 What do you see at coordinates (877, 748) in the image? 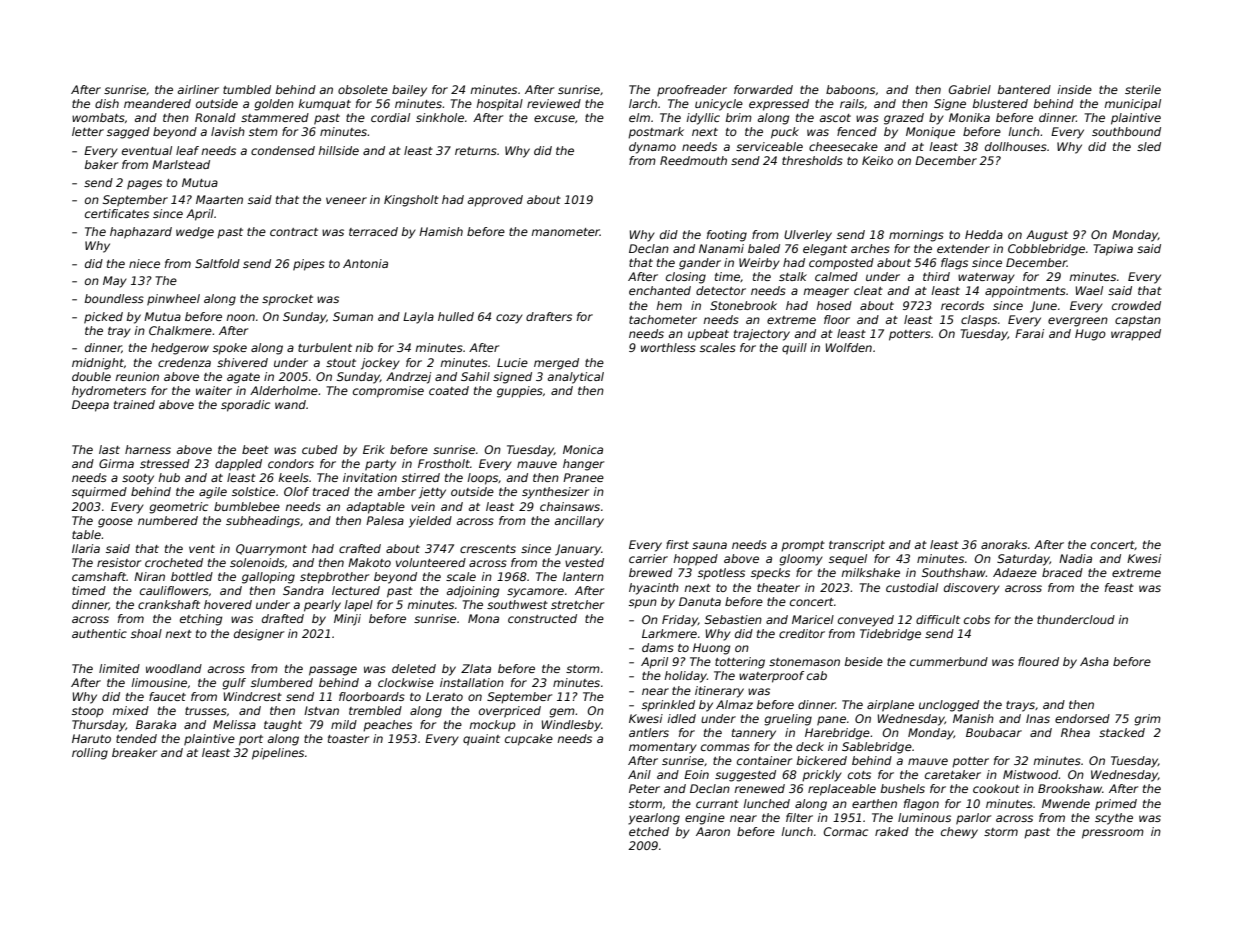
I see `Sablebridge` at bounding box center [877, 748].
